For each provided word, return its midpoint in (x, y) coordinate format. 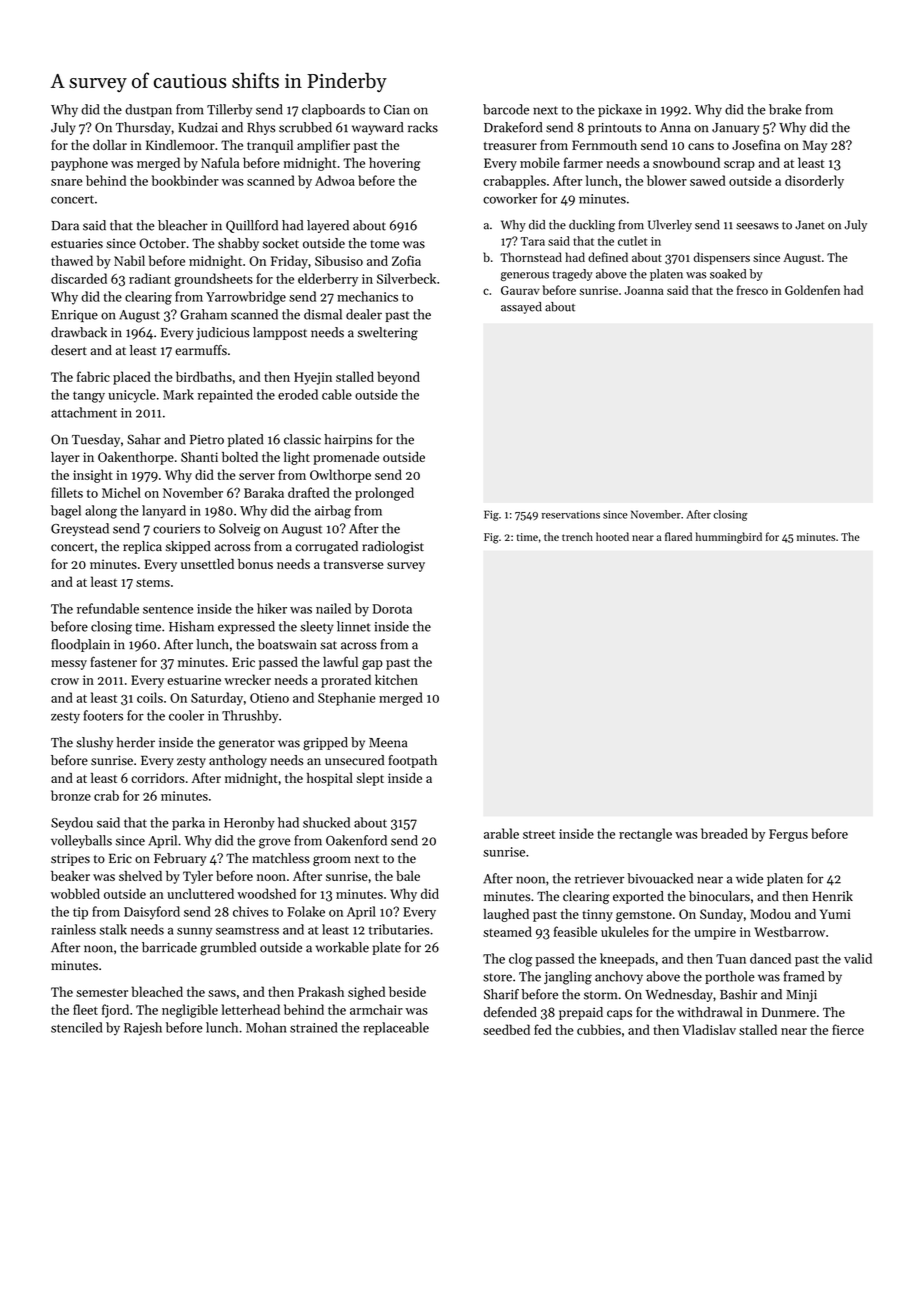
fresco (752, 290)
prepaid (581, 1013)
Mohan (266, 1027)
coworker (510, 198)
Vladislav (709, 1029)
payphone (79, 164)
